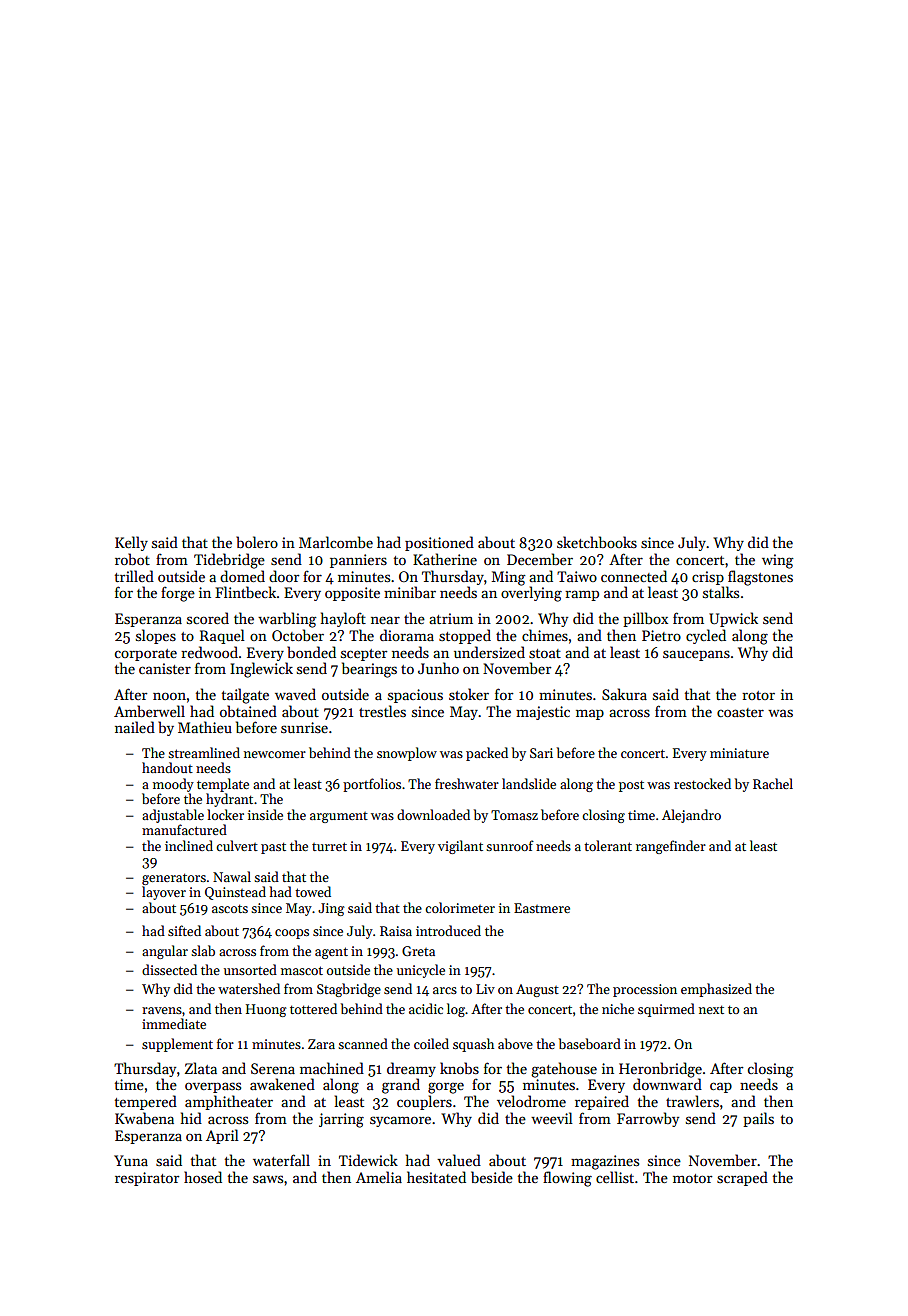 The image size is (908, 1316). I want to click on robot, so click(132, 559).
